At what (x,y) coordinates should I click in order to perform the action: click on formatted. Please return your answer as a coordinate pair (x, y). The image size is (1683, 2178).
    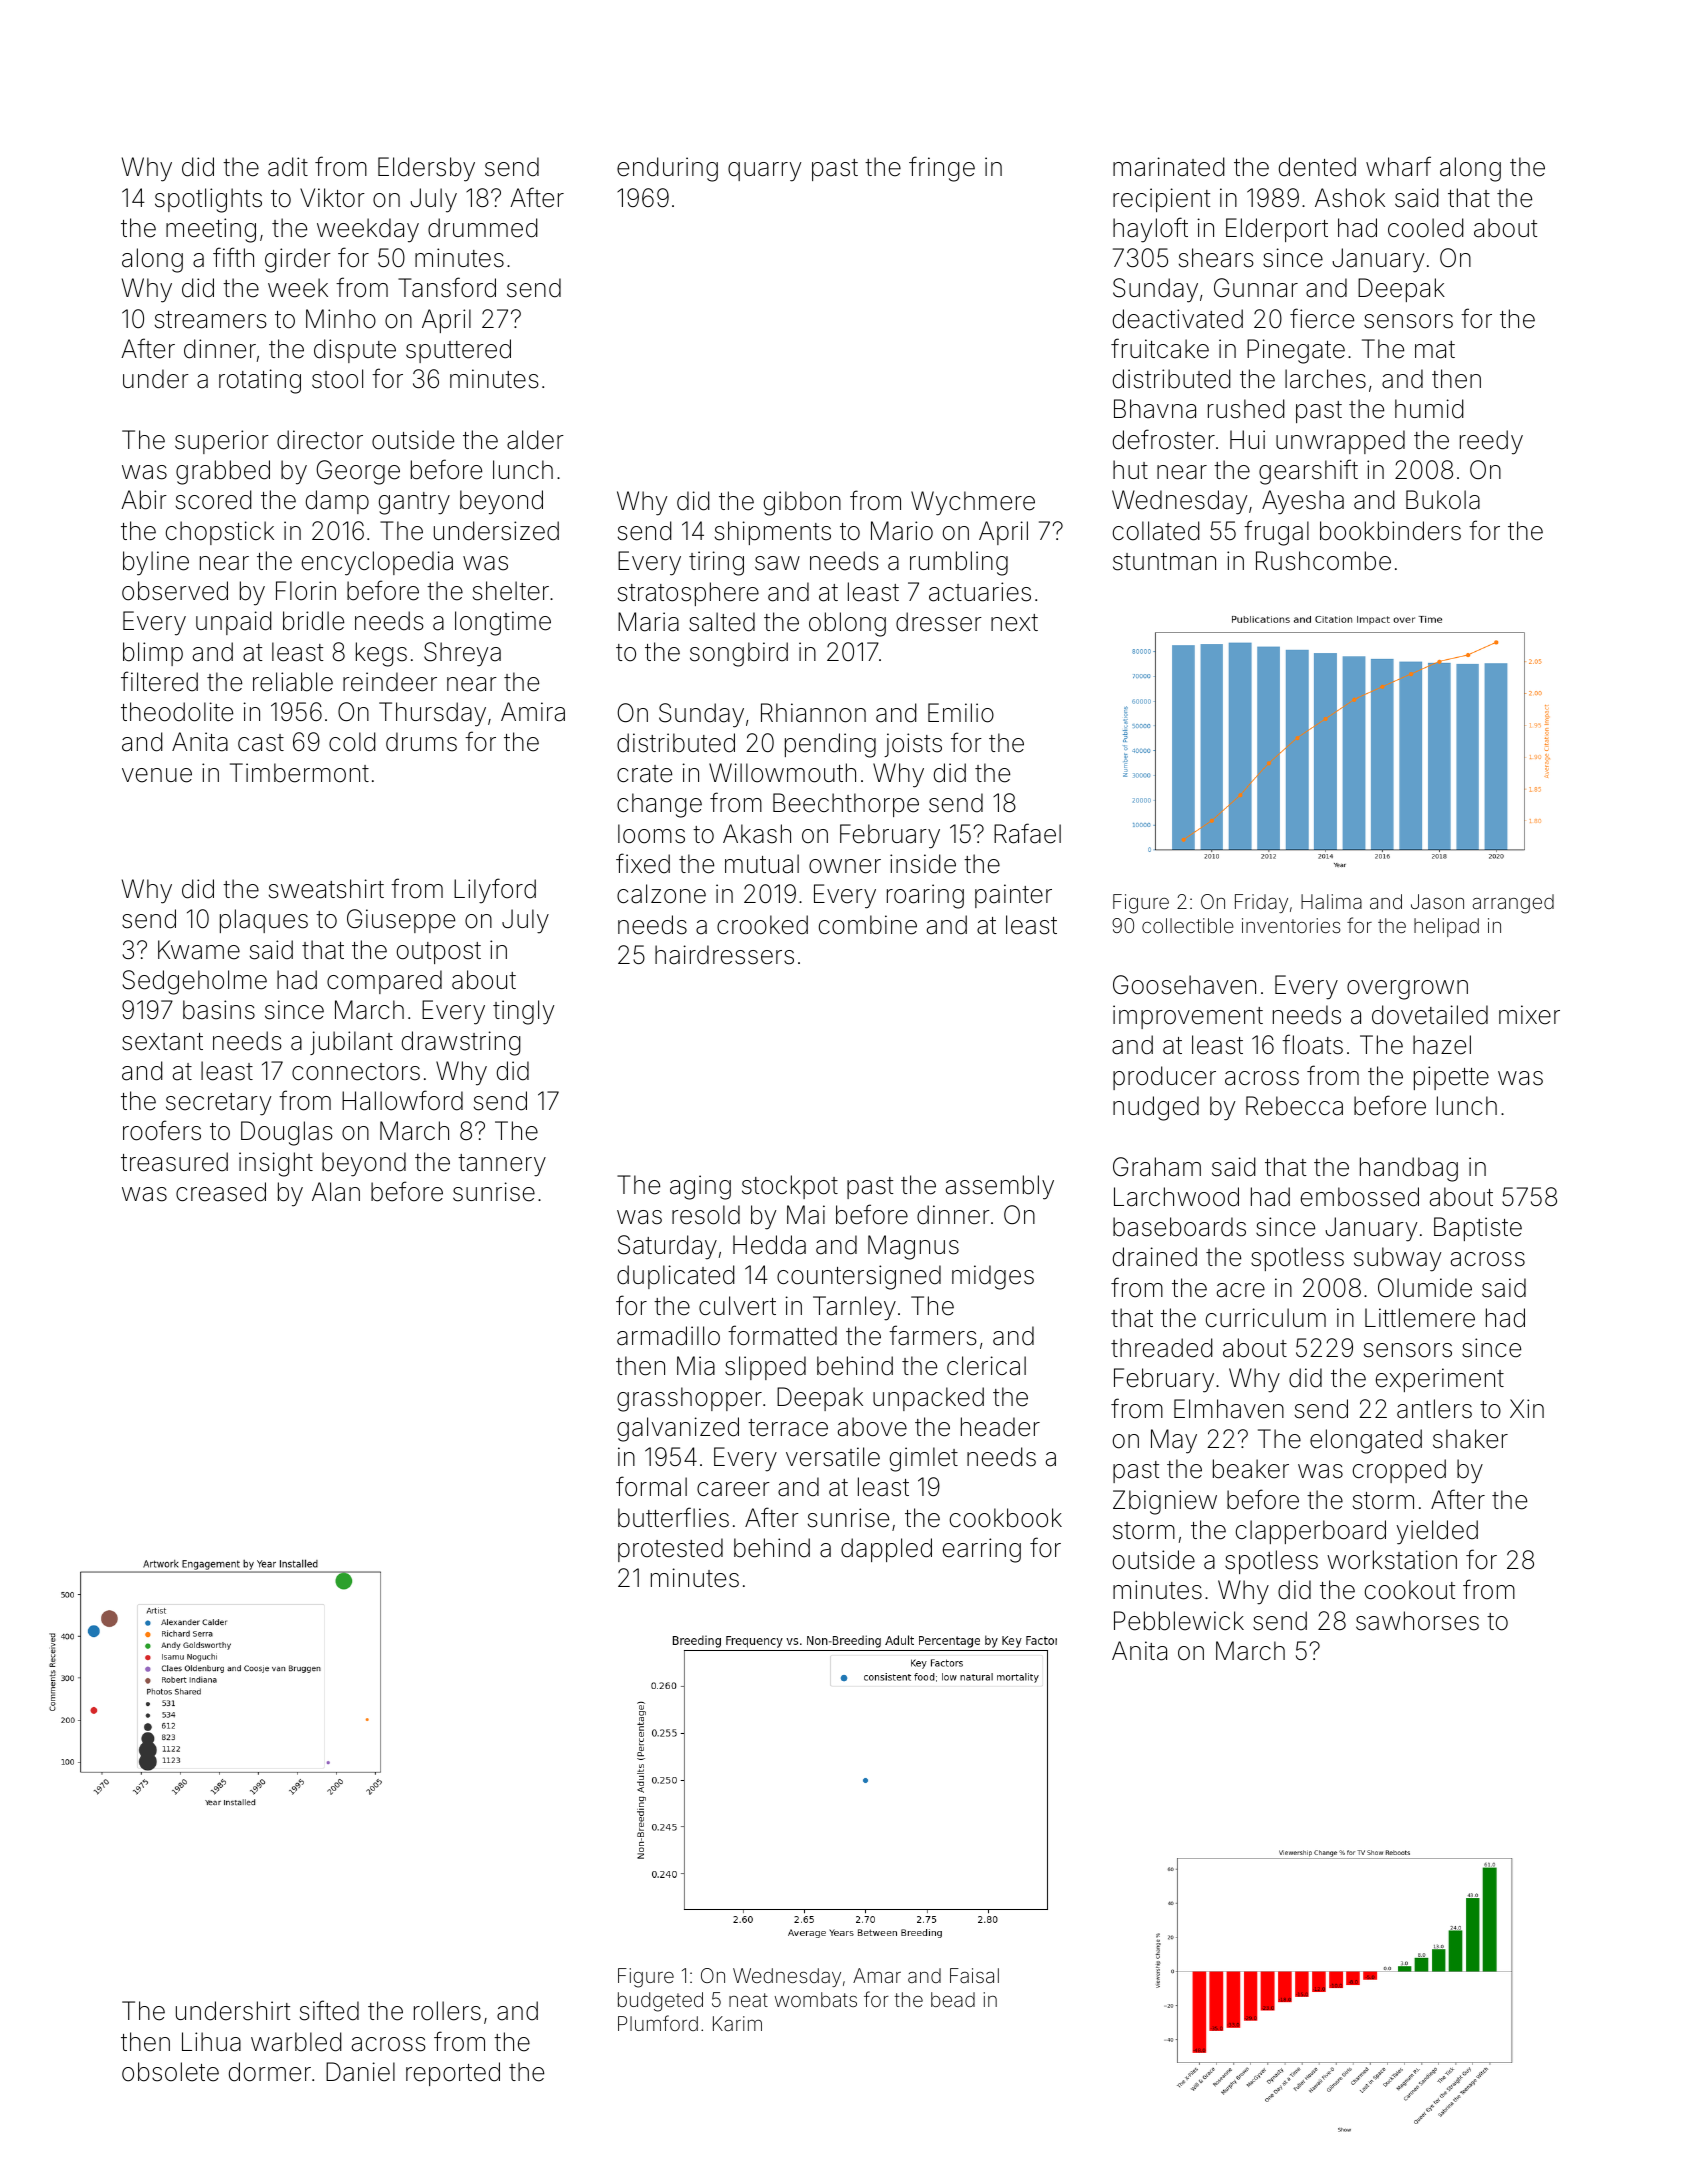
    Looking at the image, I should click on (782, 1335).
